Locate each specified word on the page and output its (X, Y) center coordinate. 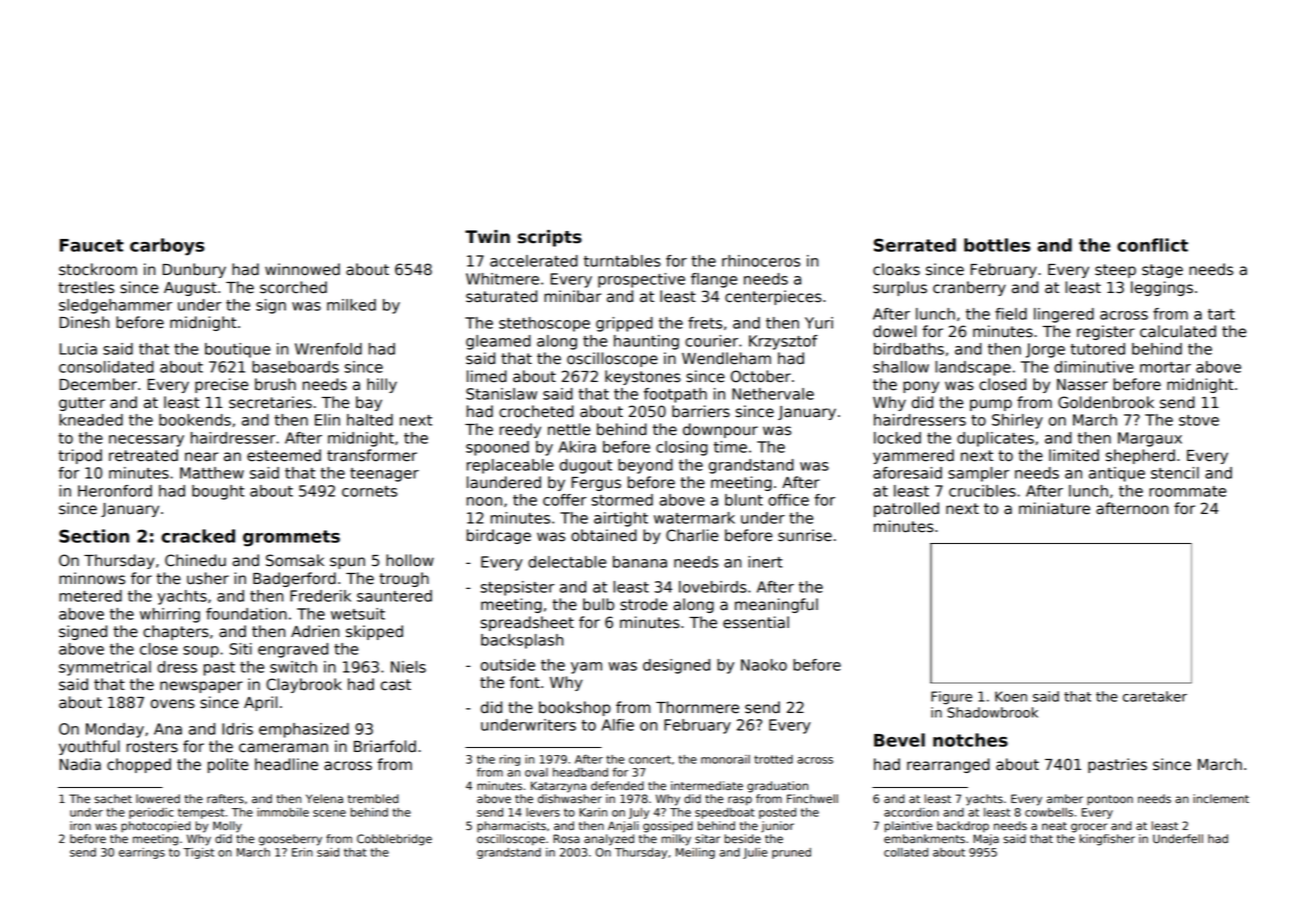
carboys (167, 247)
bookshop (575, 708)
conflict (1152, 245)
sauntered (394, 596)
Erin (302, 852)
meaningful (776, 605)
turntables (622, 261)
